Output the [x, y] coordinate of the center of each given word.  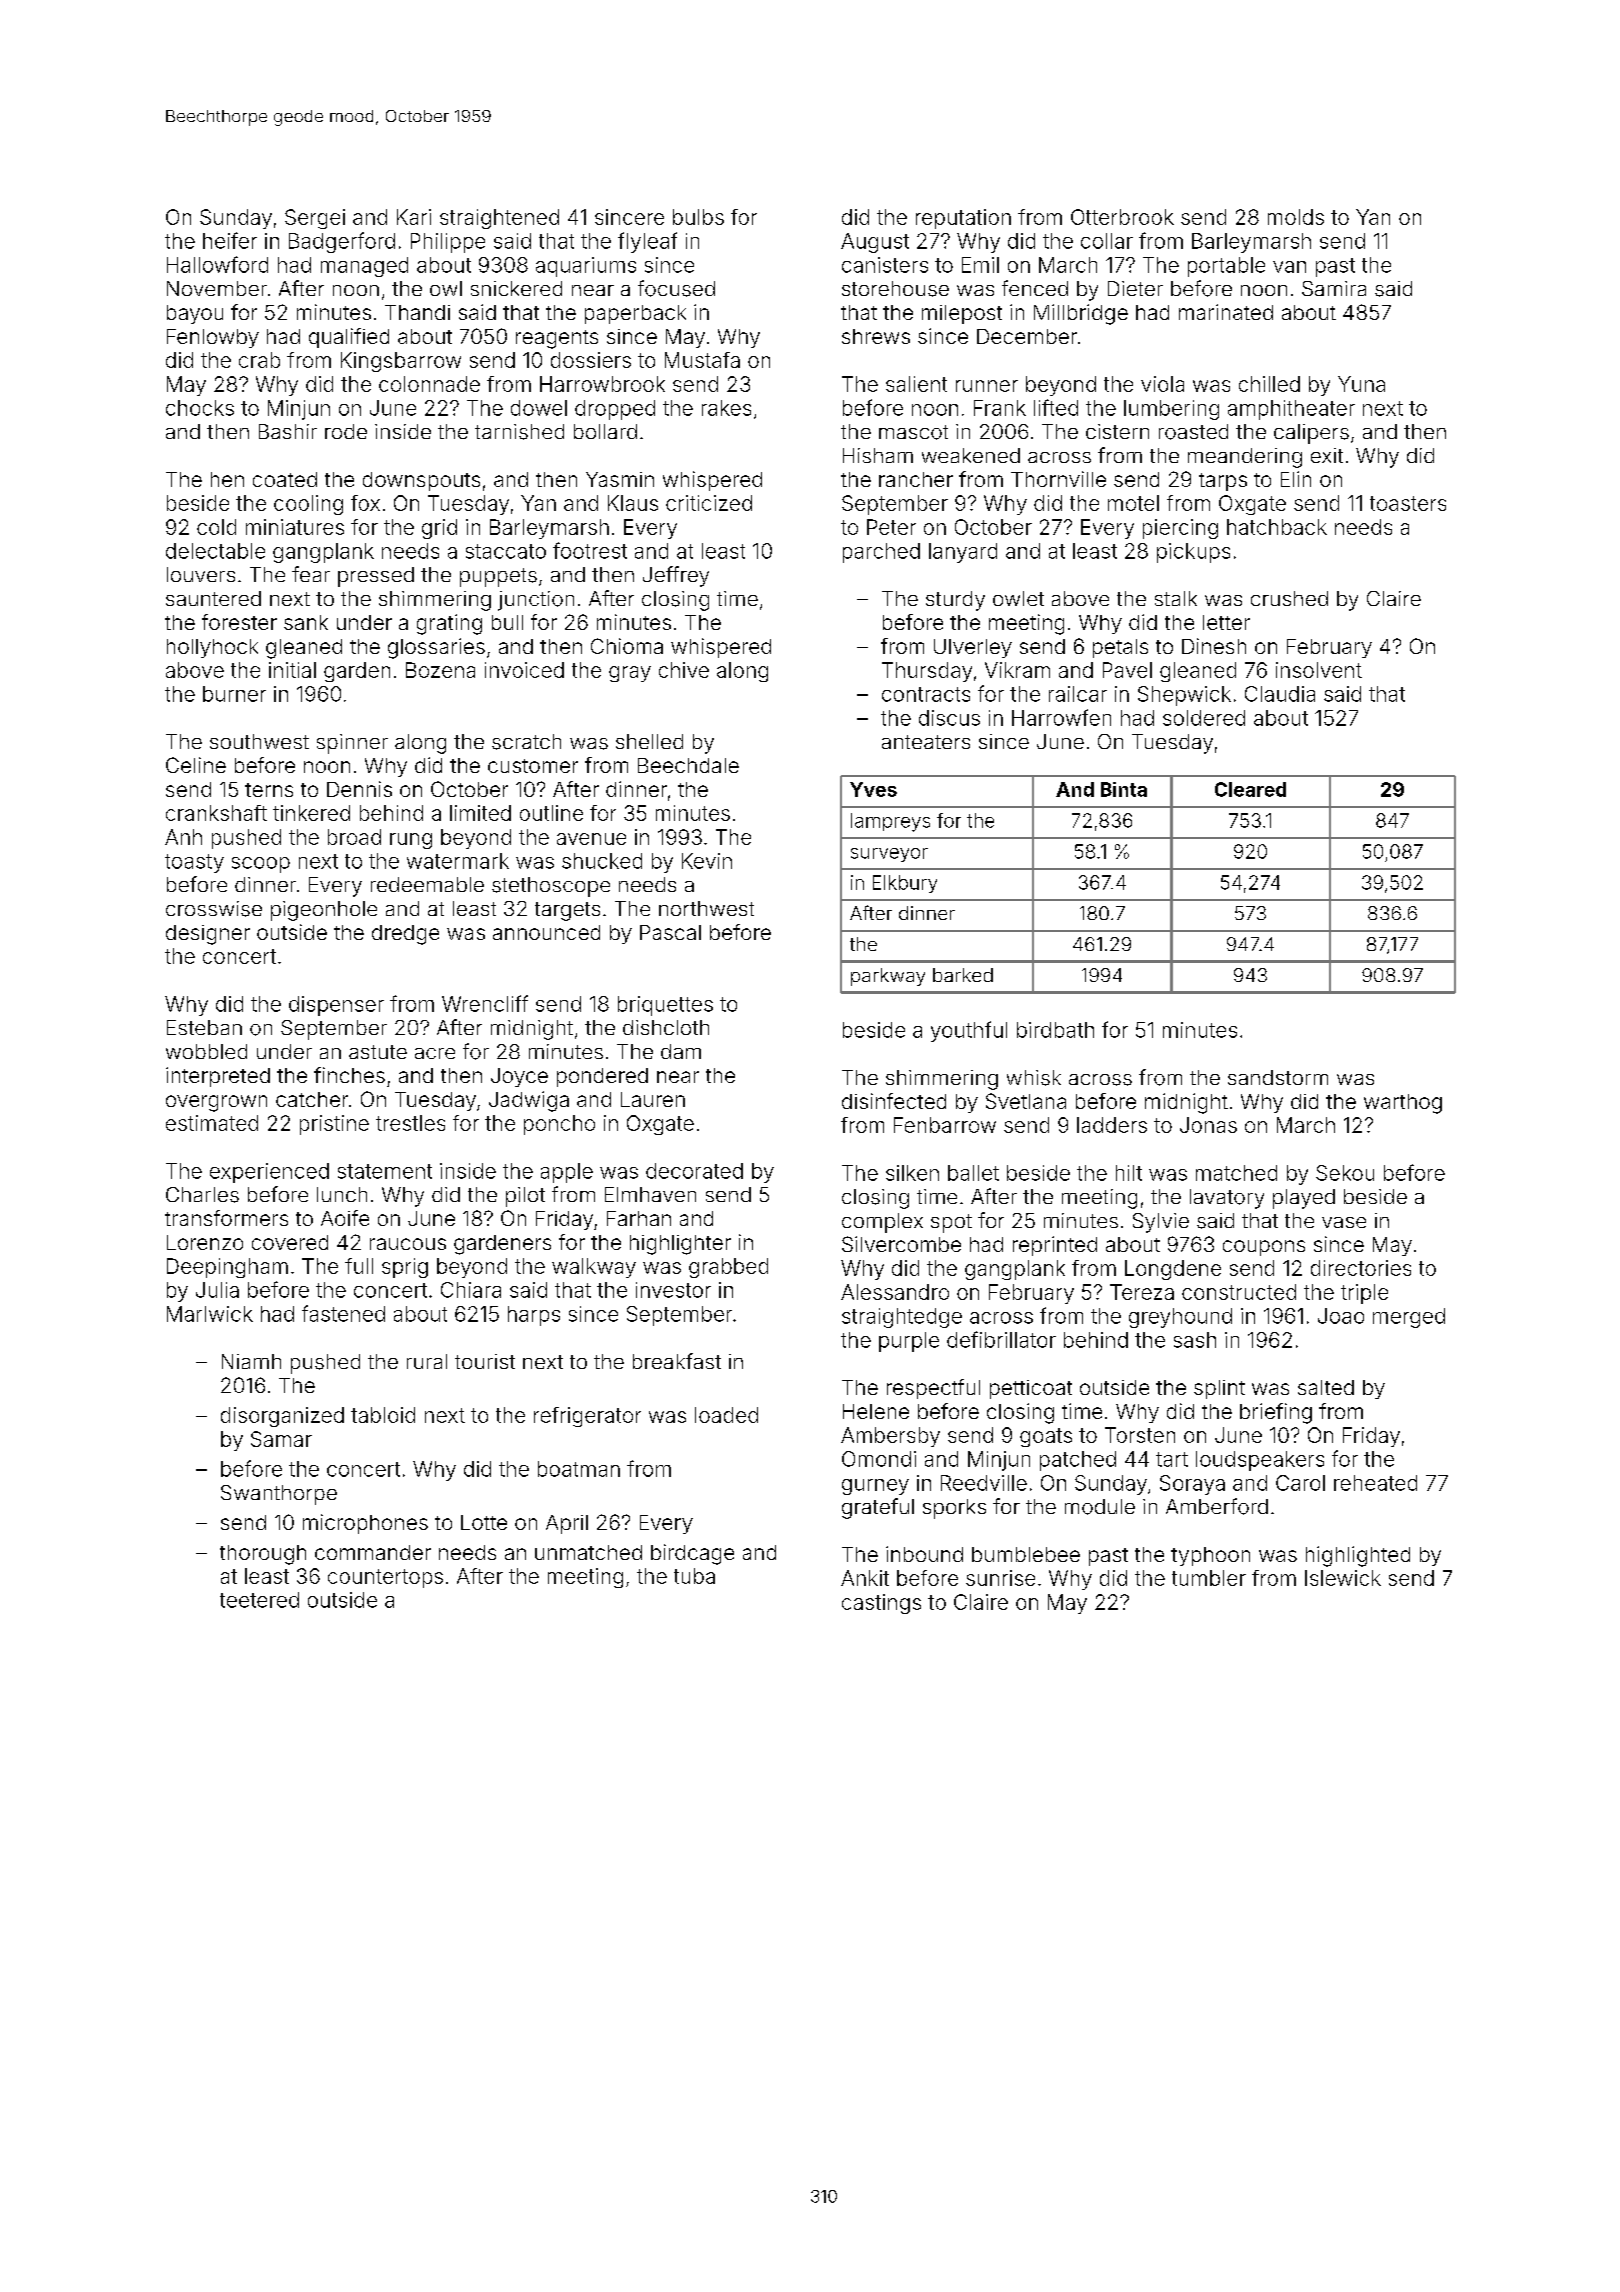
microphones [365, 1524]
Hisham [878, 455]
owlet [1018, 598]
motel [1133, 503]
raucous [408, 1244]
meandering [1245, 458]
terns [269, 790]
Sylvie [1161, 1223]
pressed [376, 577]
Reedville [984, 1483]
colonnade [429, 384]
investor [673, 1290]
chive [684, 670]
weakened [971, 455]
